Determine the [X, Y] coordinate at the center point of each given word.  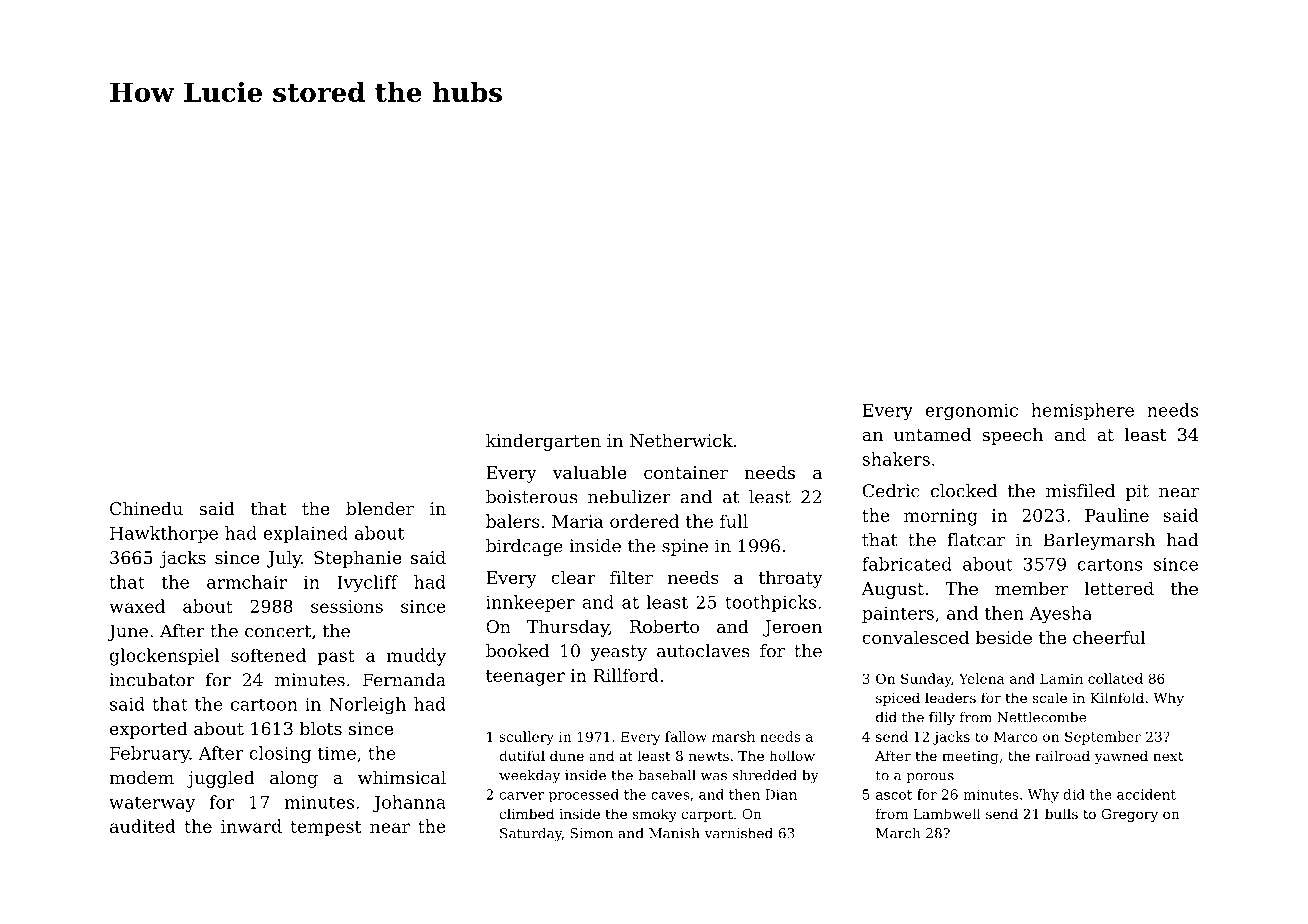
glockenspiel [164, 657]
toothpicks [770, 603]
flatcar [976, 540]
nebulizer [629, 497]
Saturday [531, 835]
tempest [325, 829]
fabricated [907, 564]
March [898, 833]
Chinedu [146, 508]
